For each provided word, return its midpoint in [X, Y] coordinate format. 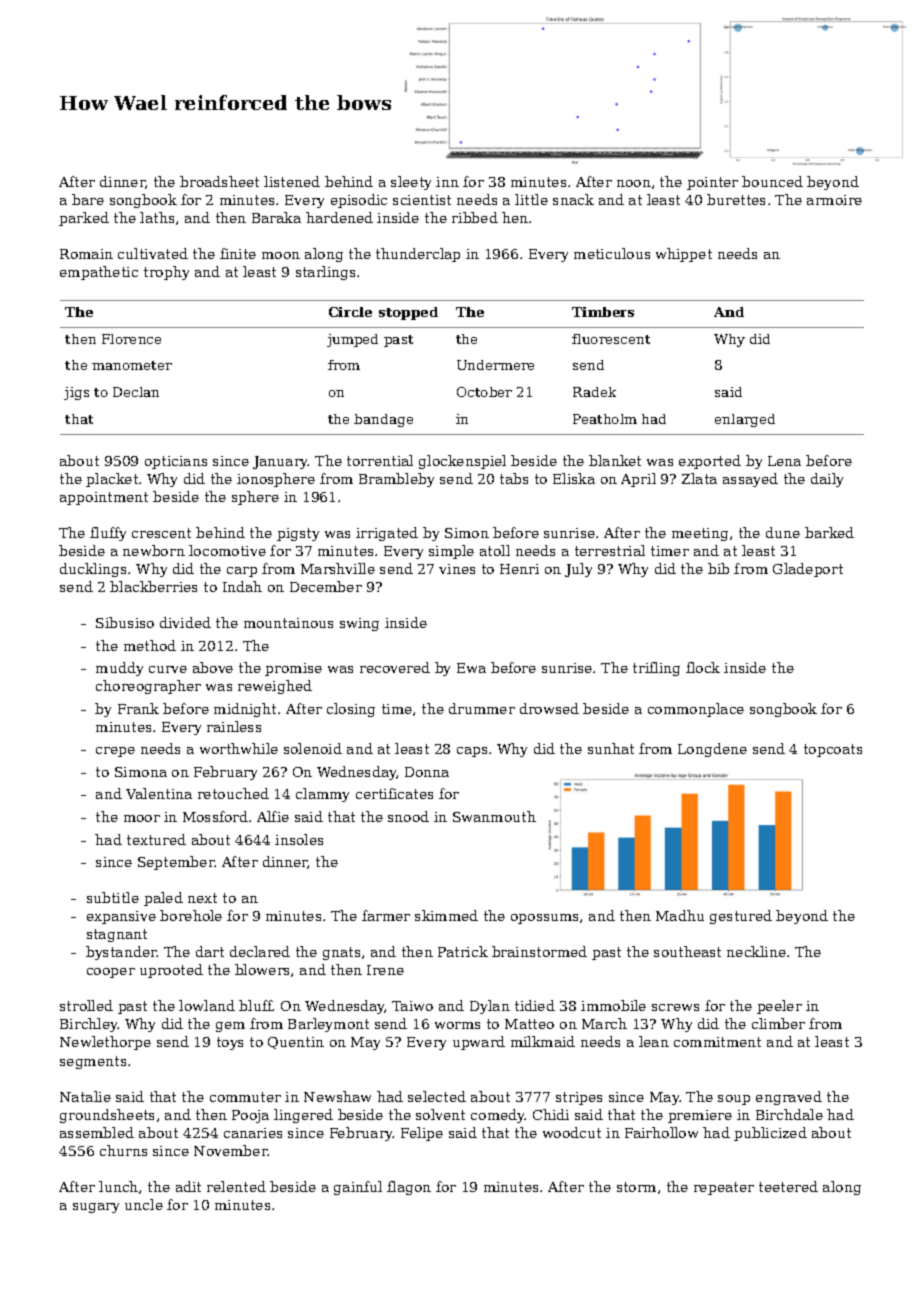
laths [157, 217]
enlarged [745, 420]
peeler [779, 1007]
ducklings [93, 570]
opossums [544, 919]
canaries [253, 1133]
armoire [834, 200]
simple [451, 552]
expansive [121, 917]
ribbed [475, 217]
